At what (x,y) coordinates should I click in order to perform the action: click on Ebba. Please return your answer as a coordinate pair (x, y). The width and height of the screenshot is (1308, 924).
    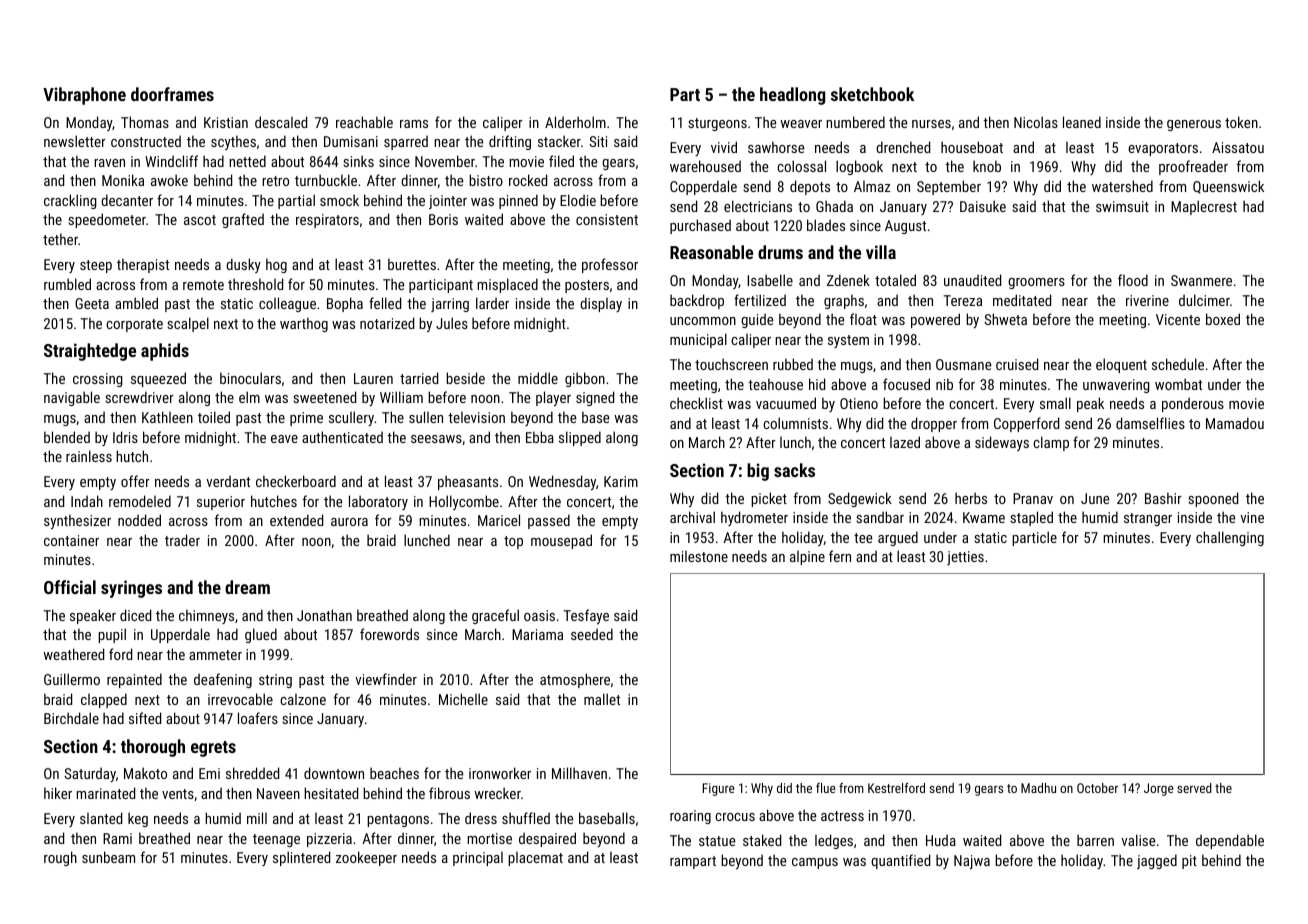
    Looking at the image, I should click on (540, 437).
